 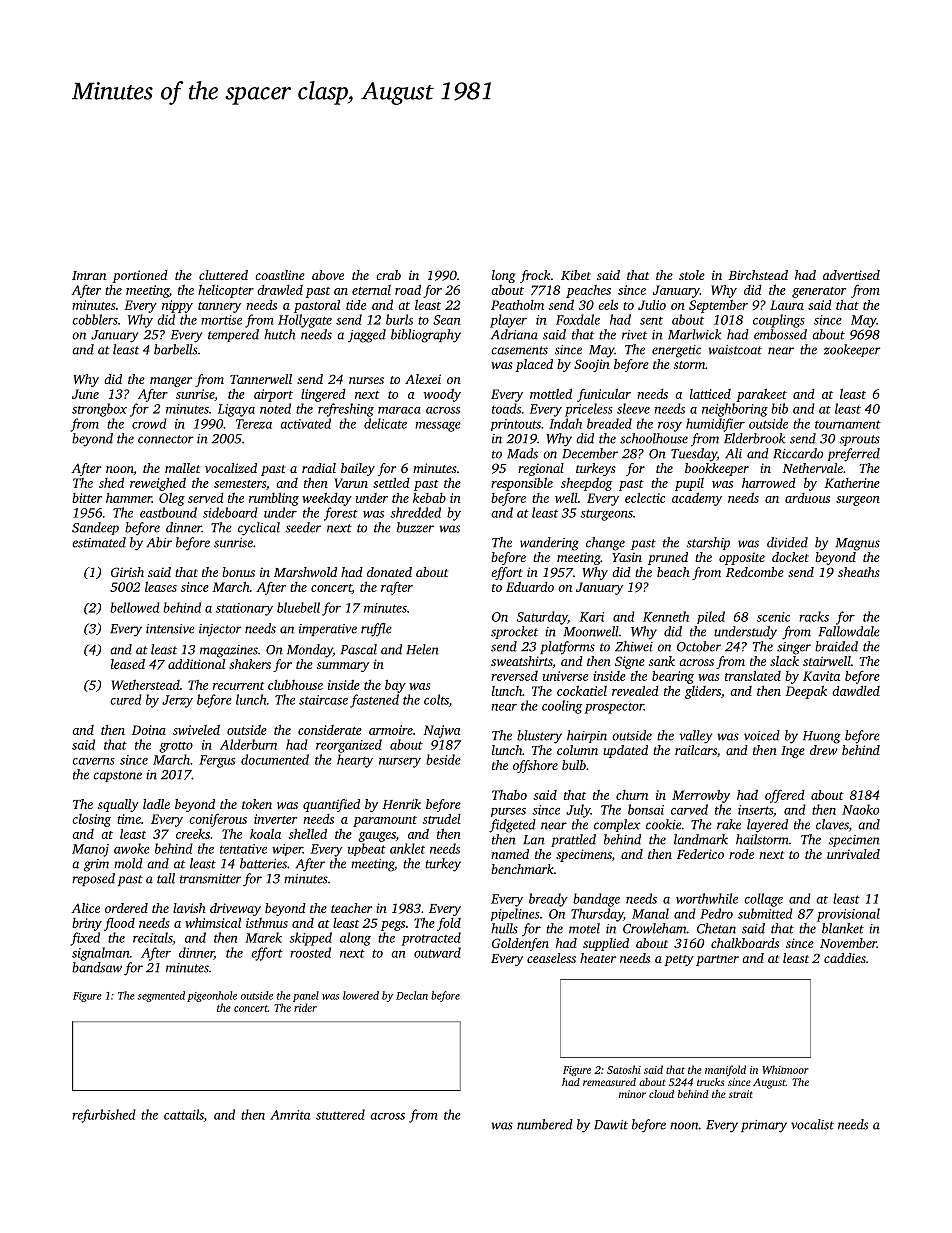 I want to click on sprocket, so click(x=514, y=632).
